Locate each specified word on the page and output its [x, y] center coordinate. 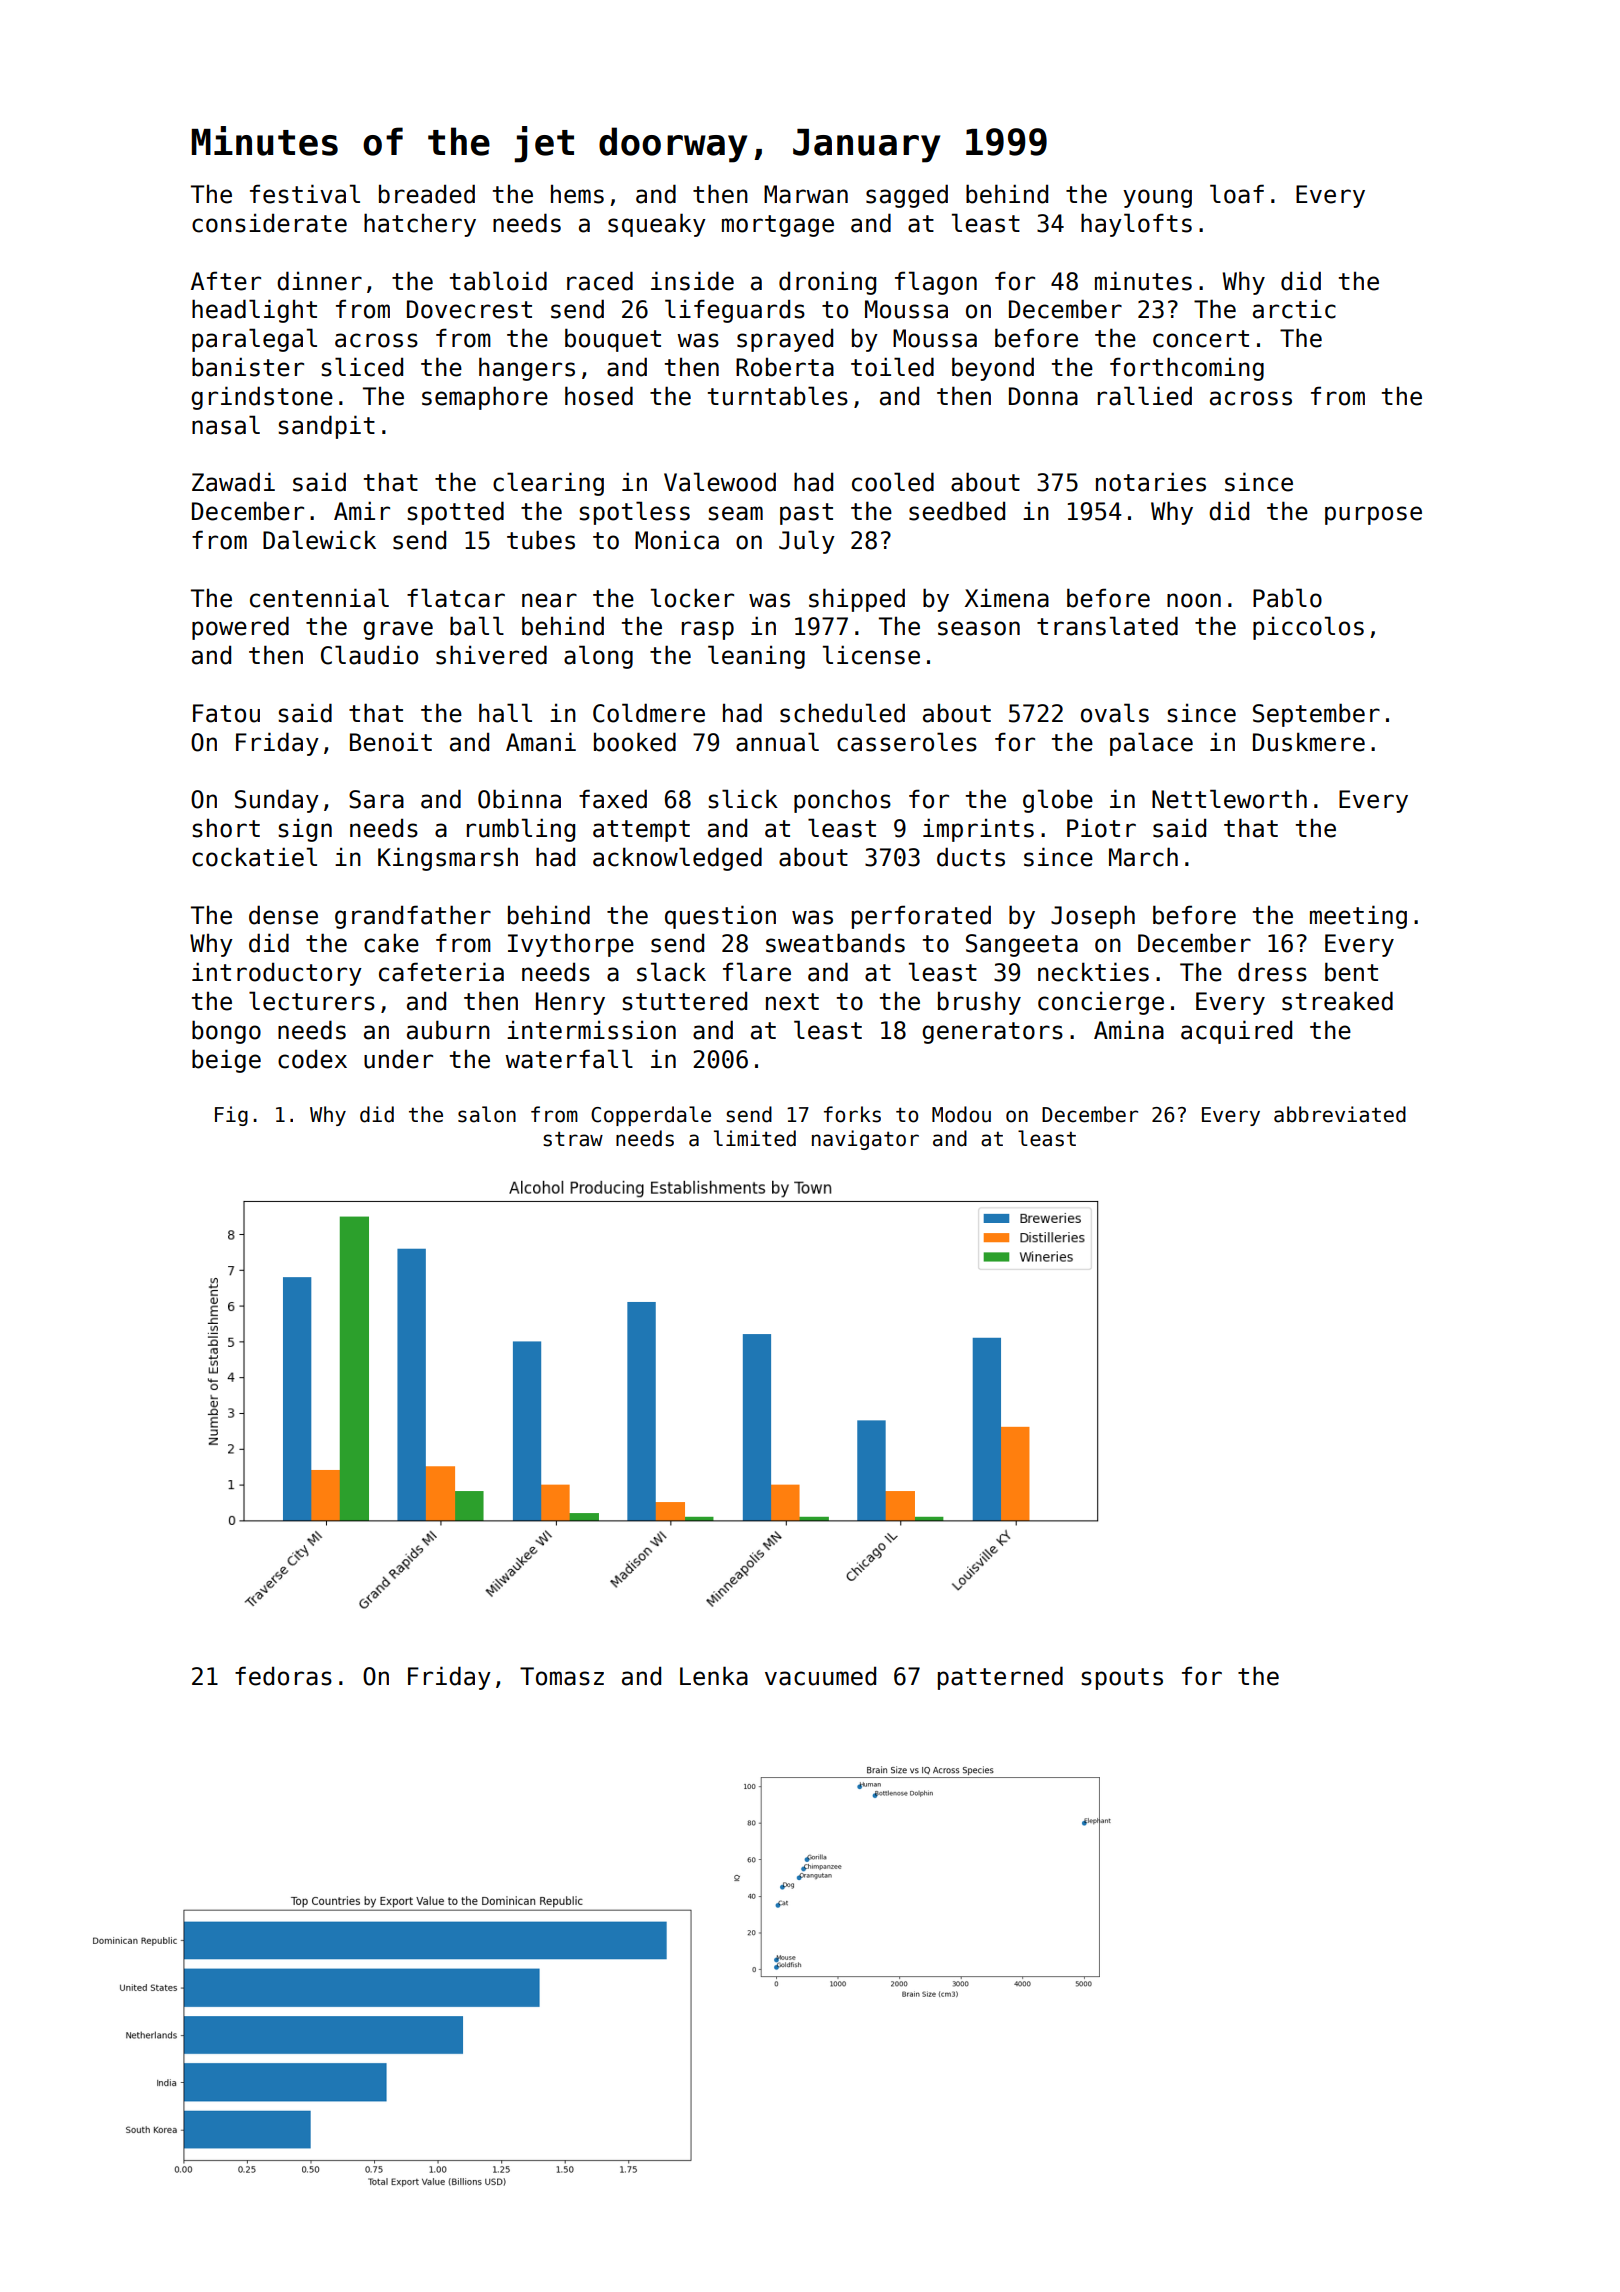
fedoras [283, 1676]
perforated [921, 917]
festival [305, 194]
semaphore [485, 398]
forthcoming [1187, 369]
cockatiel [254, 857]
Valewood [720, 482]
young [1157, 198]
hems [577, 194]
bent [1351, 972]
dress [1272, 972]
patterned [1000, 1678]
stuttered [684, 1001]
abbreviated [1340, 1114]
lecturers [312, 1001]
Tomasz [562, 1676]
